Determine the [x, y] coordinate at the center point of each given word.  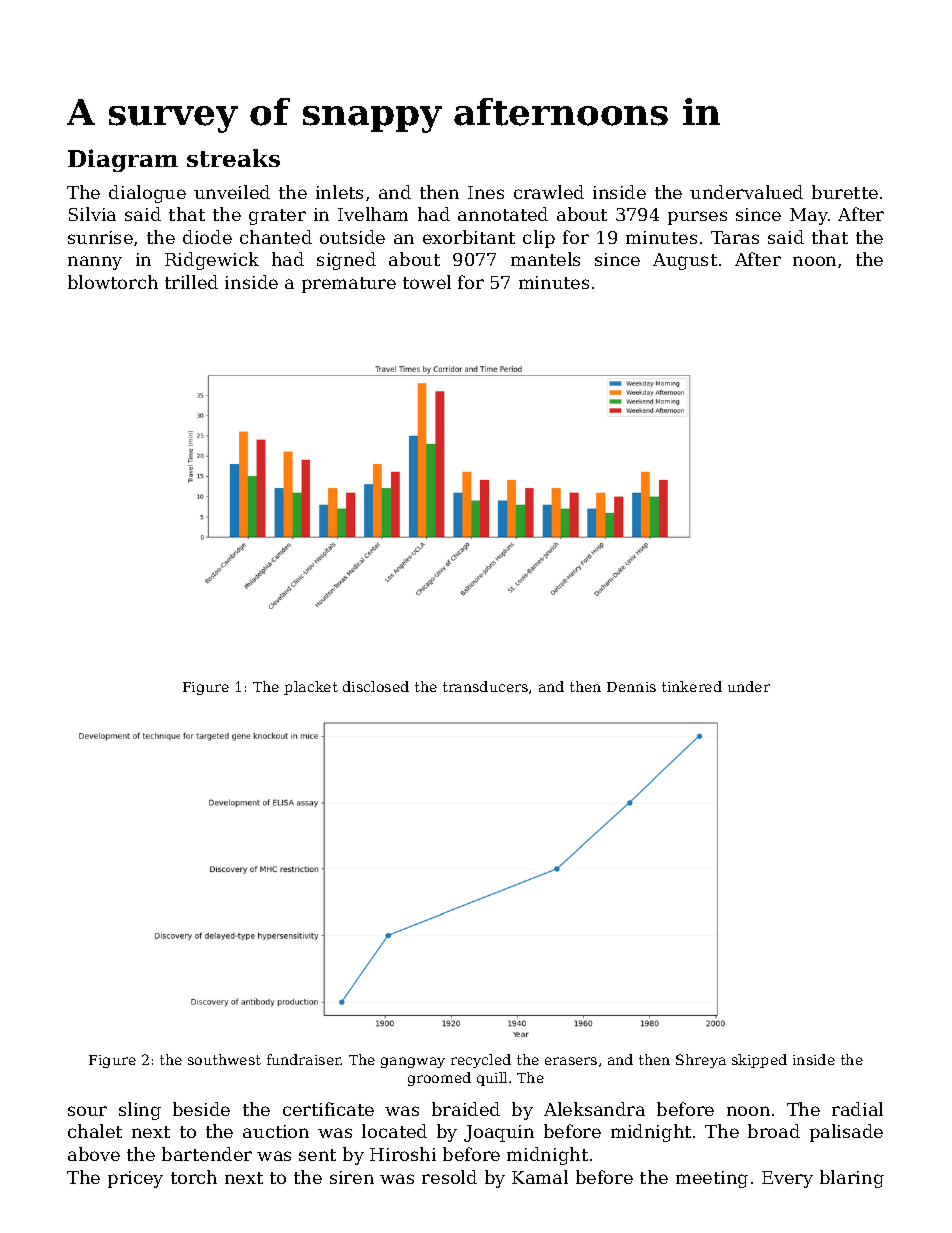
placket [311, 688]
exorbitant [469, 237]
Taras [735, 237]
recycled [481, 1061]
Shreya [701, 1061]
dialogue [147, 194]
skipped [759, 1061]
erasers [571, 1061]
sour [87, 1111]
